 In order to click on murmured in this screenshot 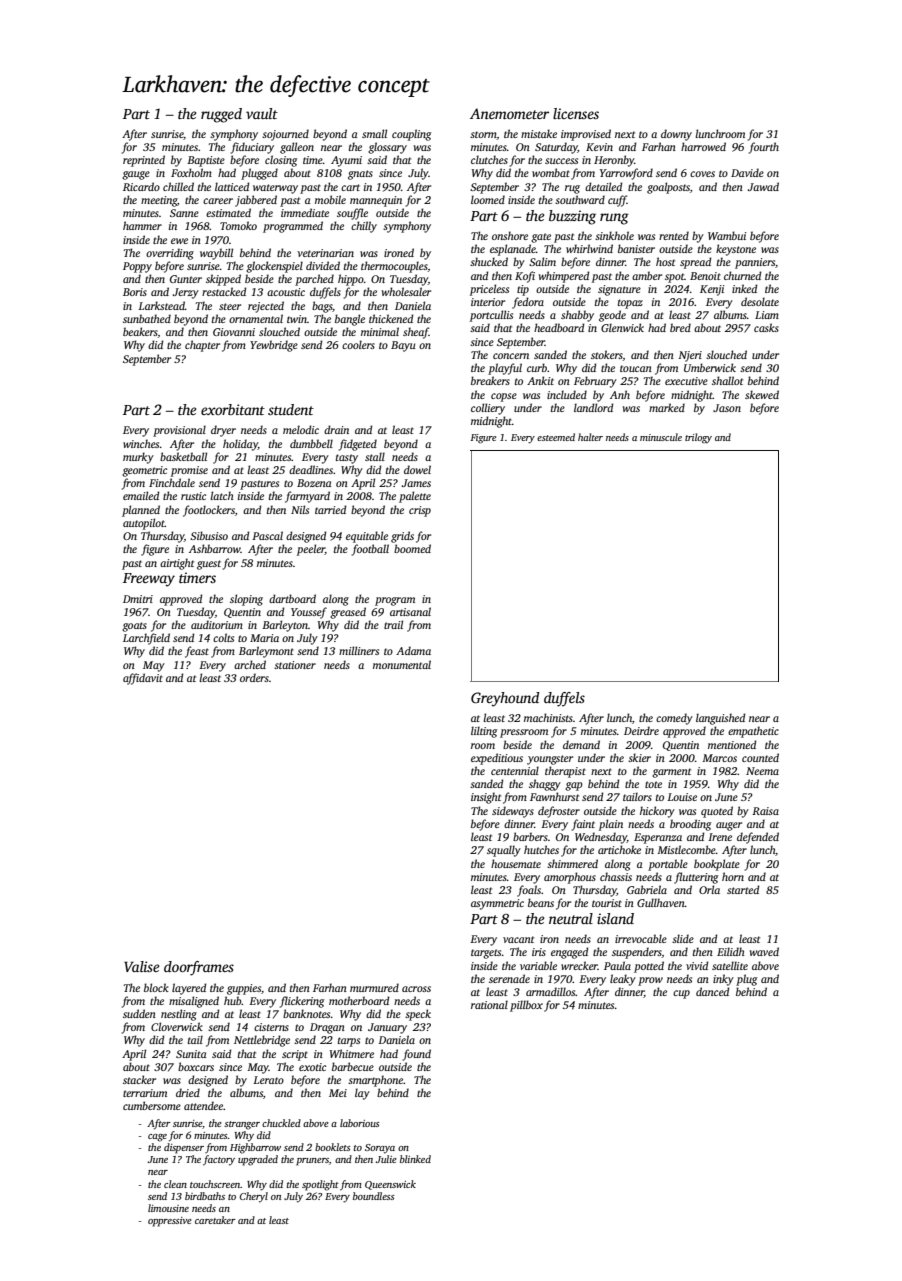, I will do `click(374, 987)`.
